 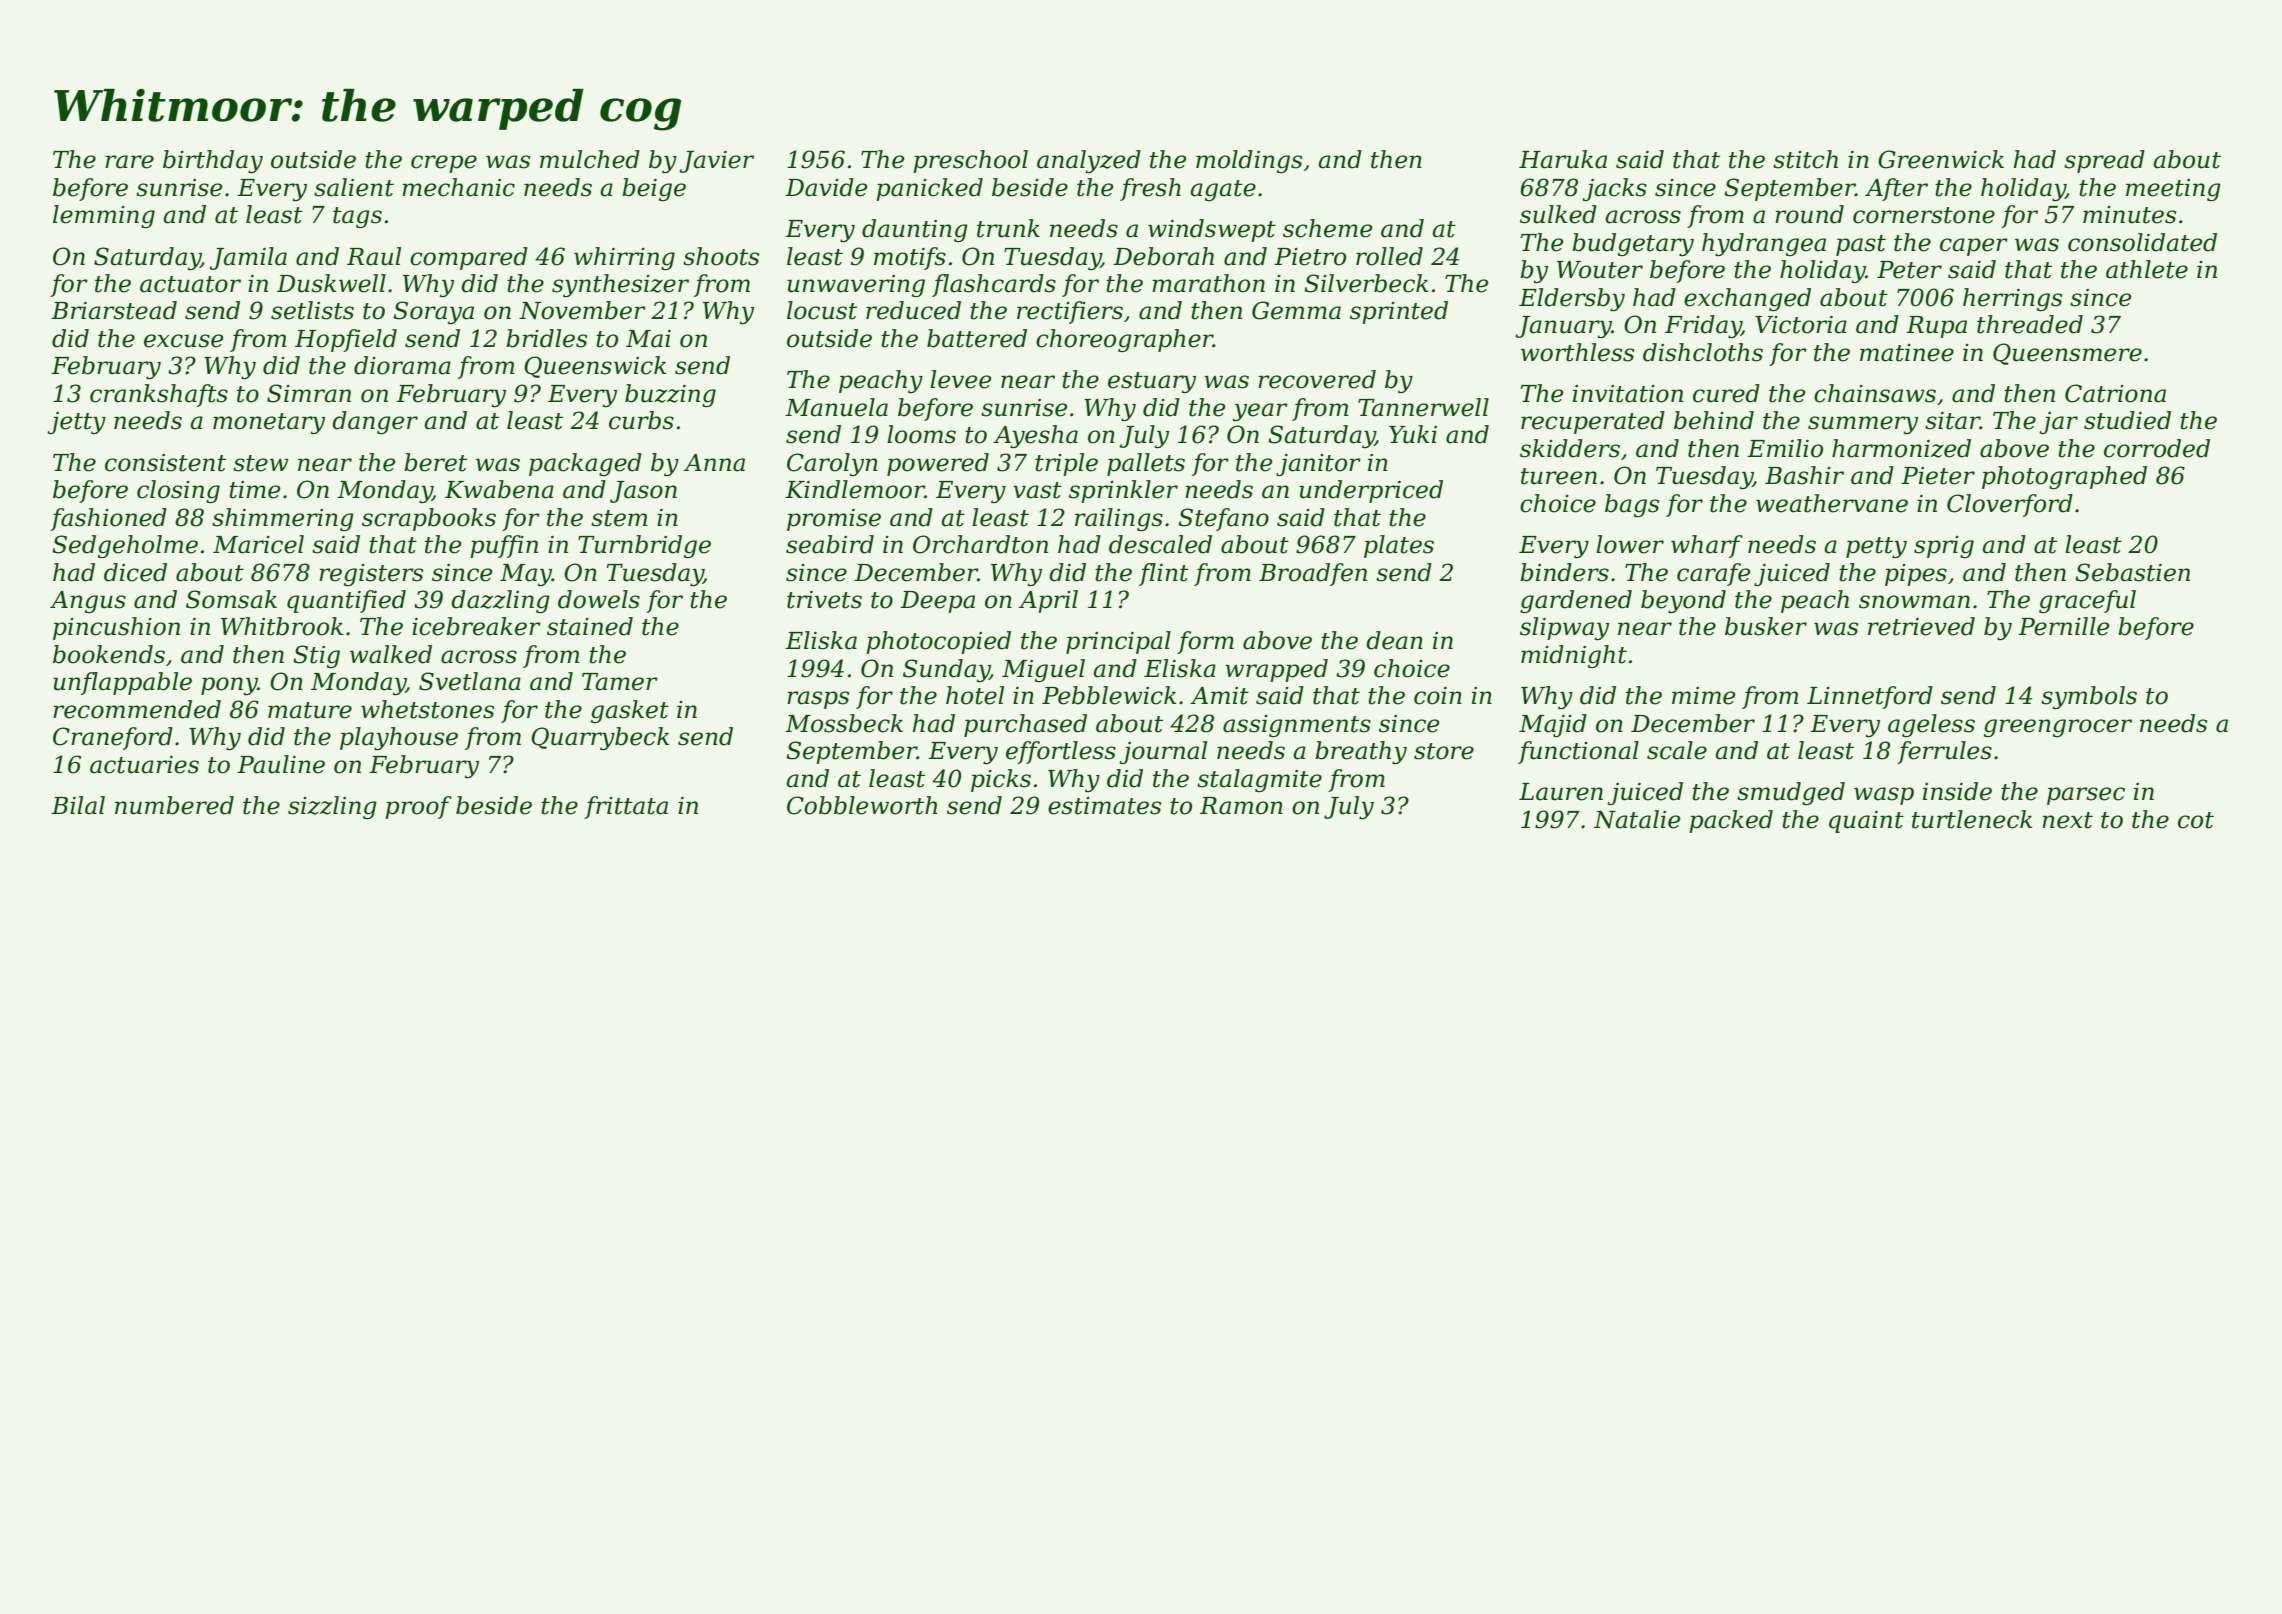 I want to click on pincushion, so click(x=116, y=628).
